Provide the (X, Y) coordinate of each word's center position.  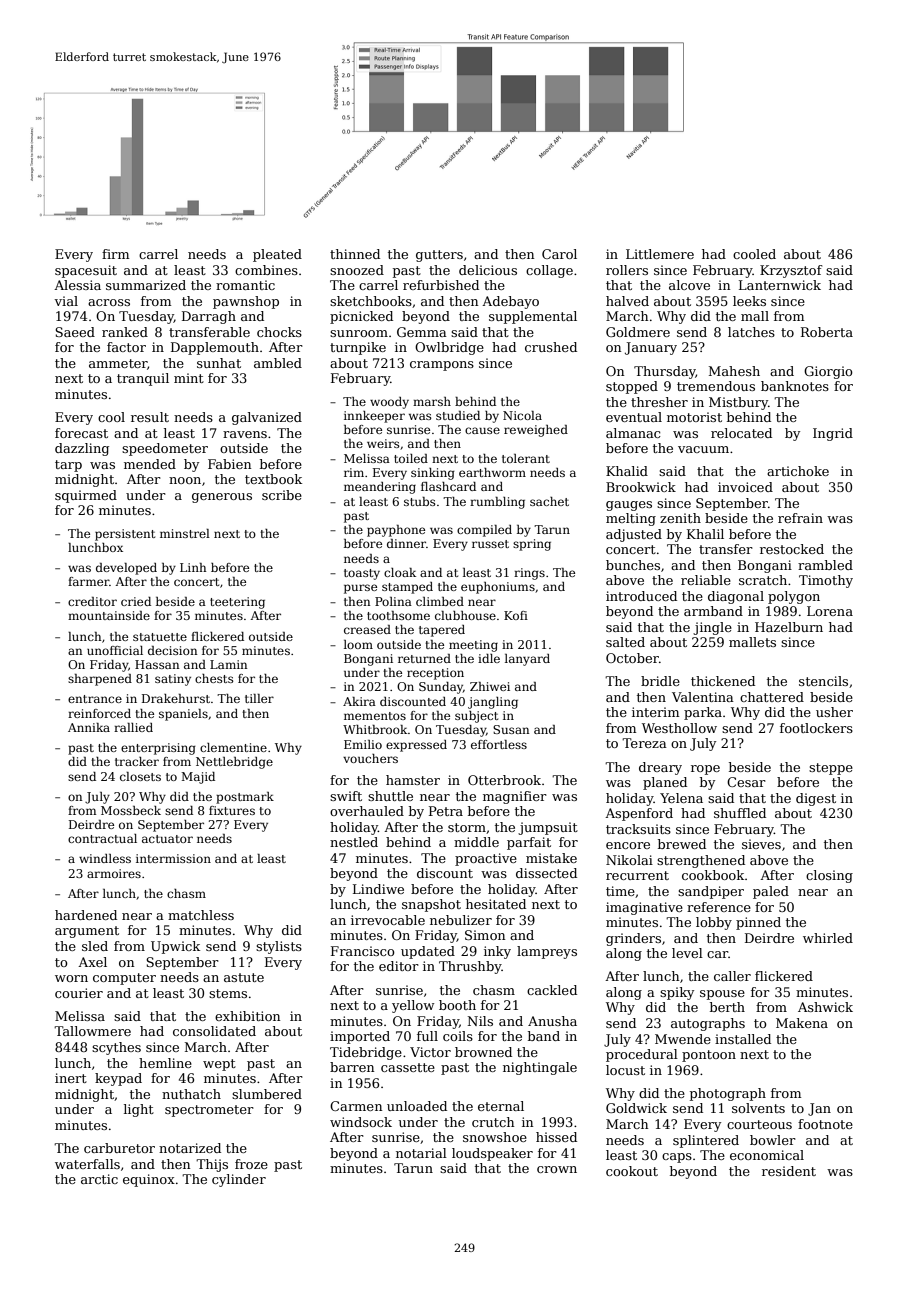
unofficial (115, 650)
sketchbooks (371, 301)
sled (95, 946)
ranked (125, 332)
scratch (763, 580)
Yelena (681, 798)
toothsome (398, 615)
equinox (149, 1180)
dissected (546, 873)
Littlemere (660, 254)
